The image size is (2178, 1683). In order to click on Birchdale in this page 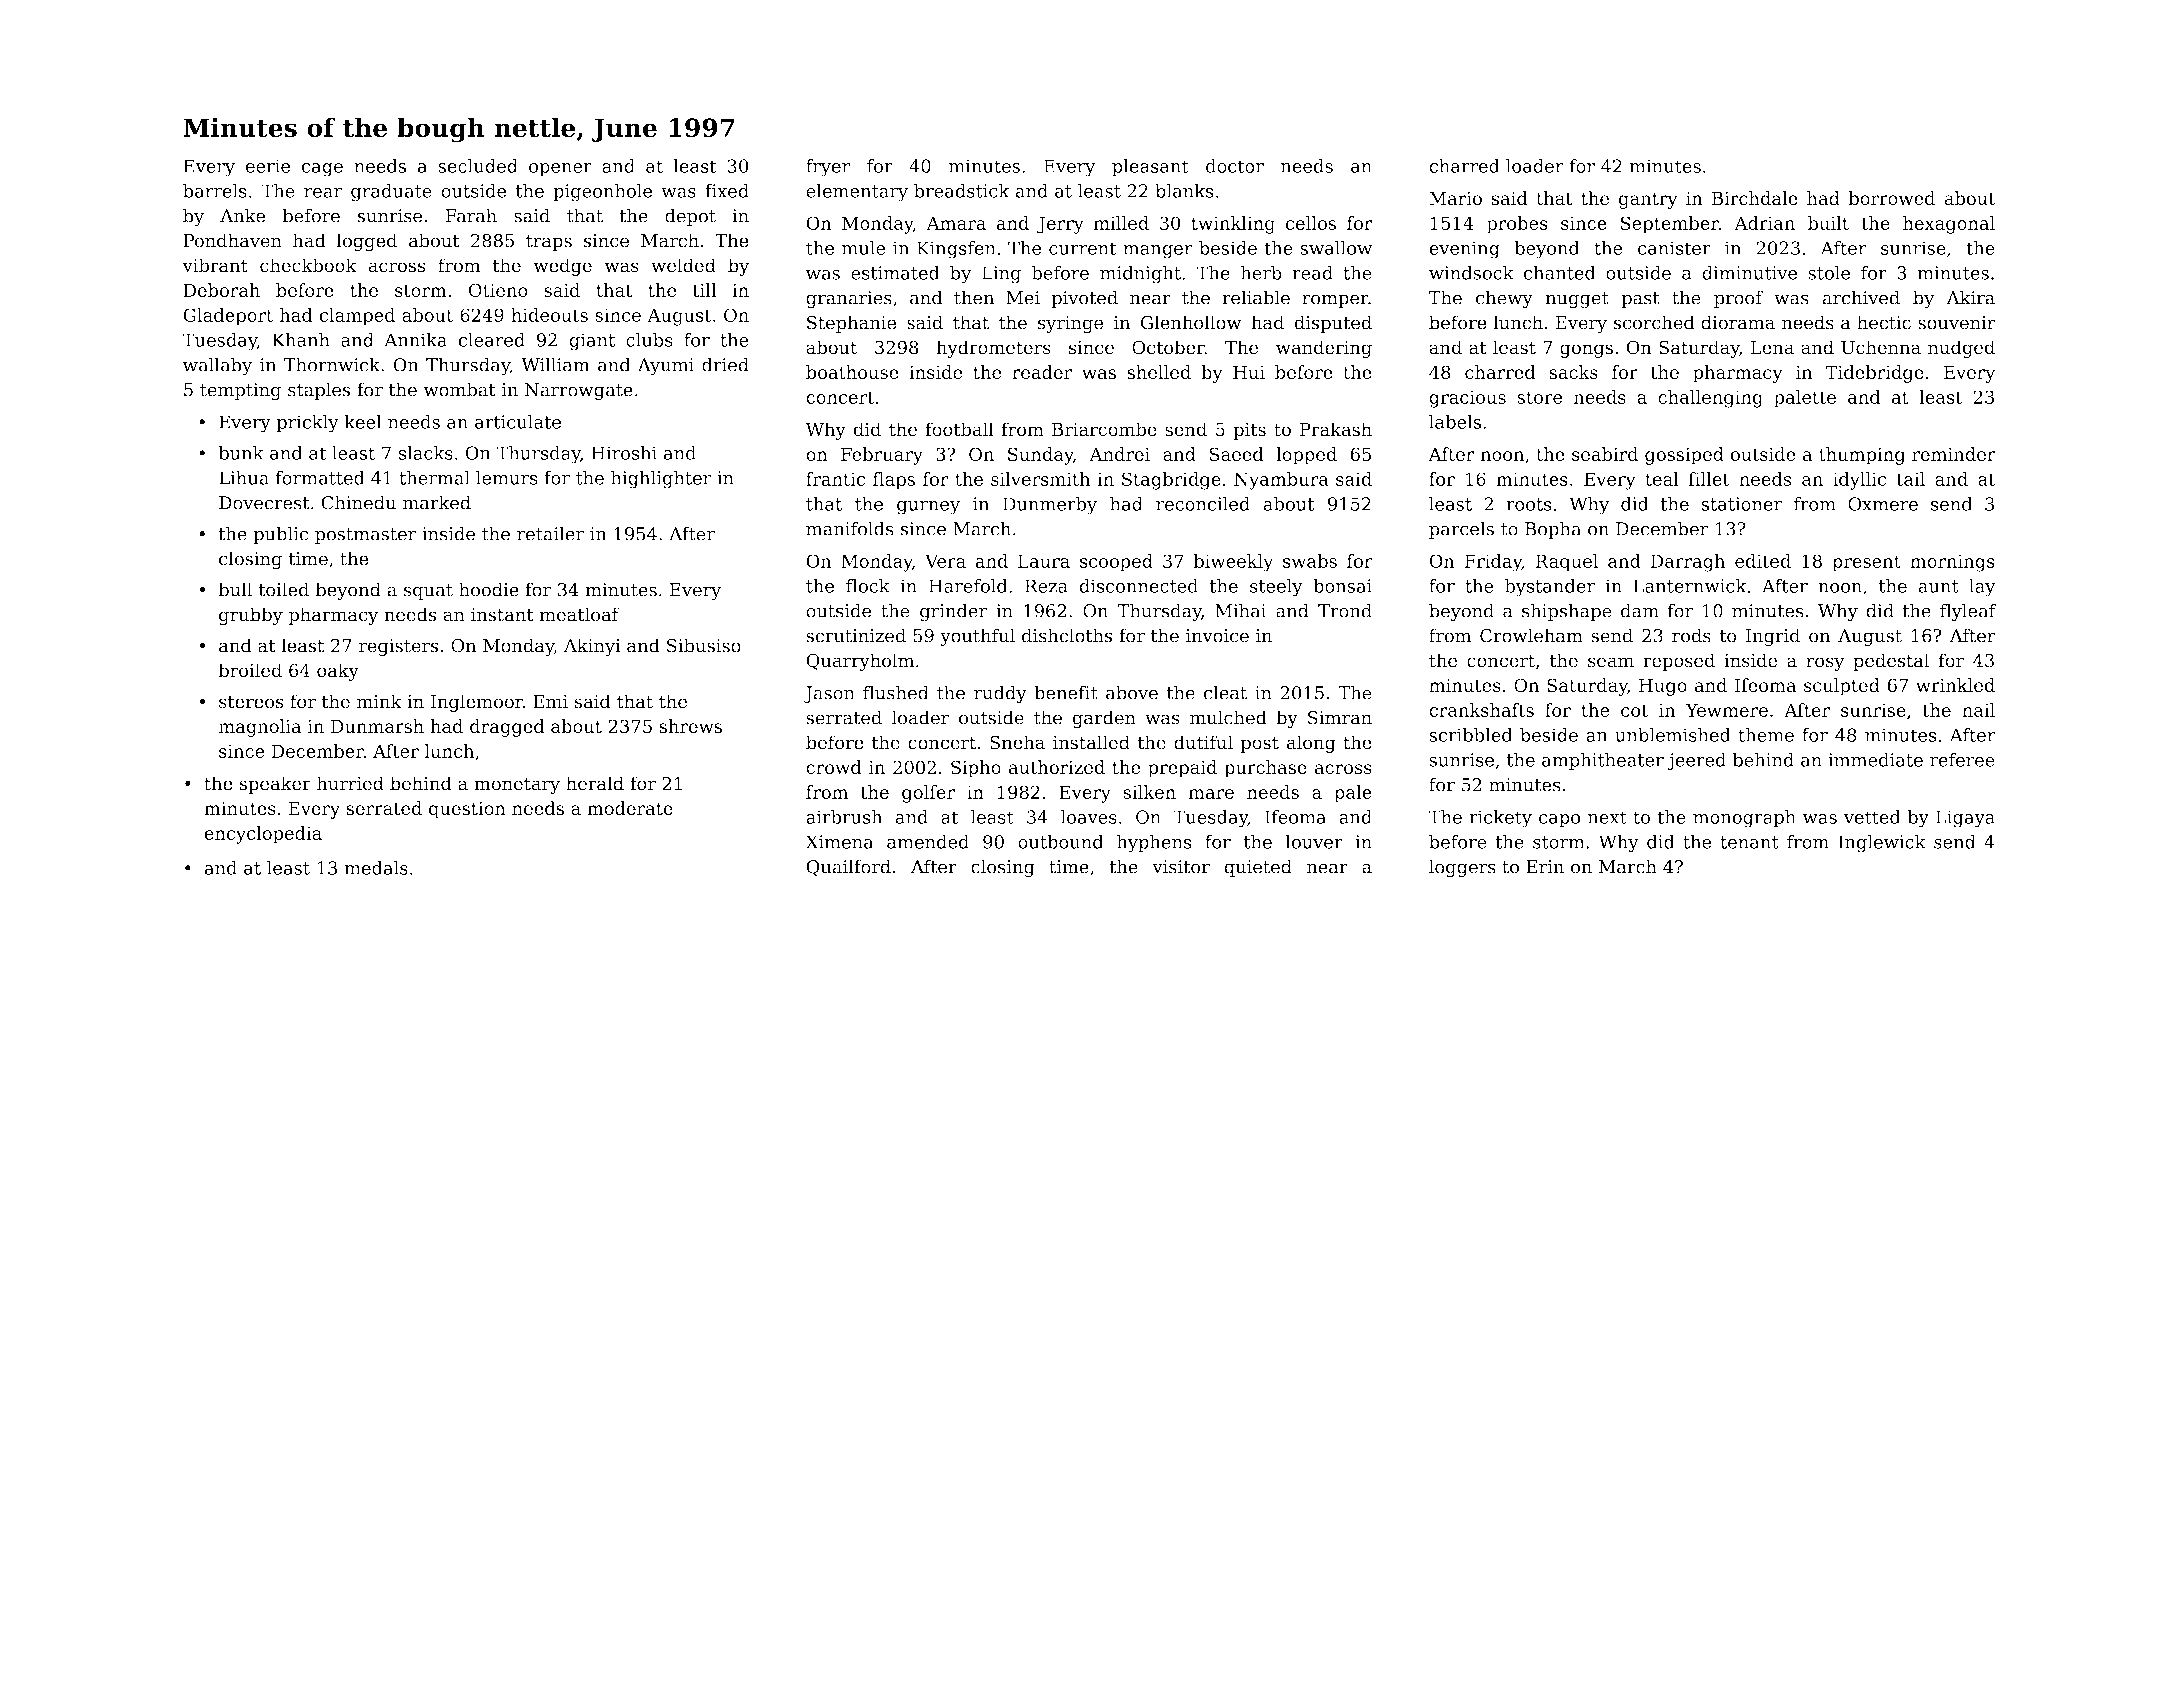, I will do `click(1755, 198)`.
